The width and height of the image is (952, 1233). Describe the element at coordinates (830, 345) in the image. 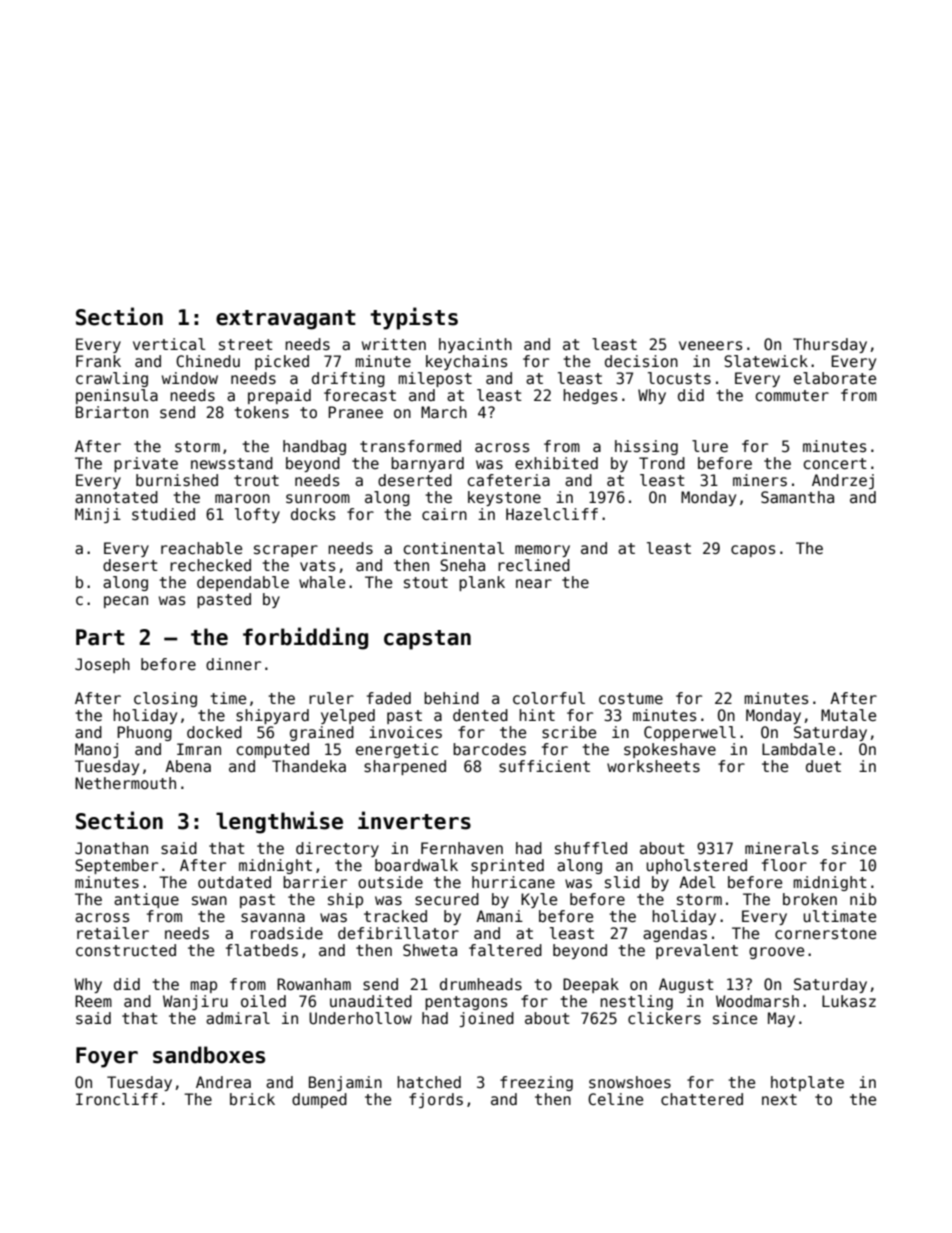

I see `Thursday` at that location.
